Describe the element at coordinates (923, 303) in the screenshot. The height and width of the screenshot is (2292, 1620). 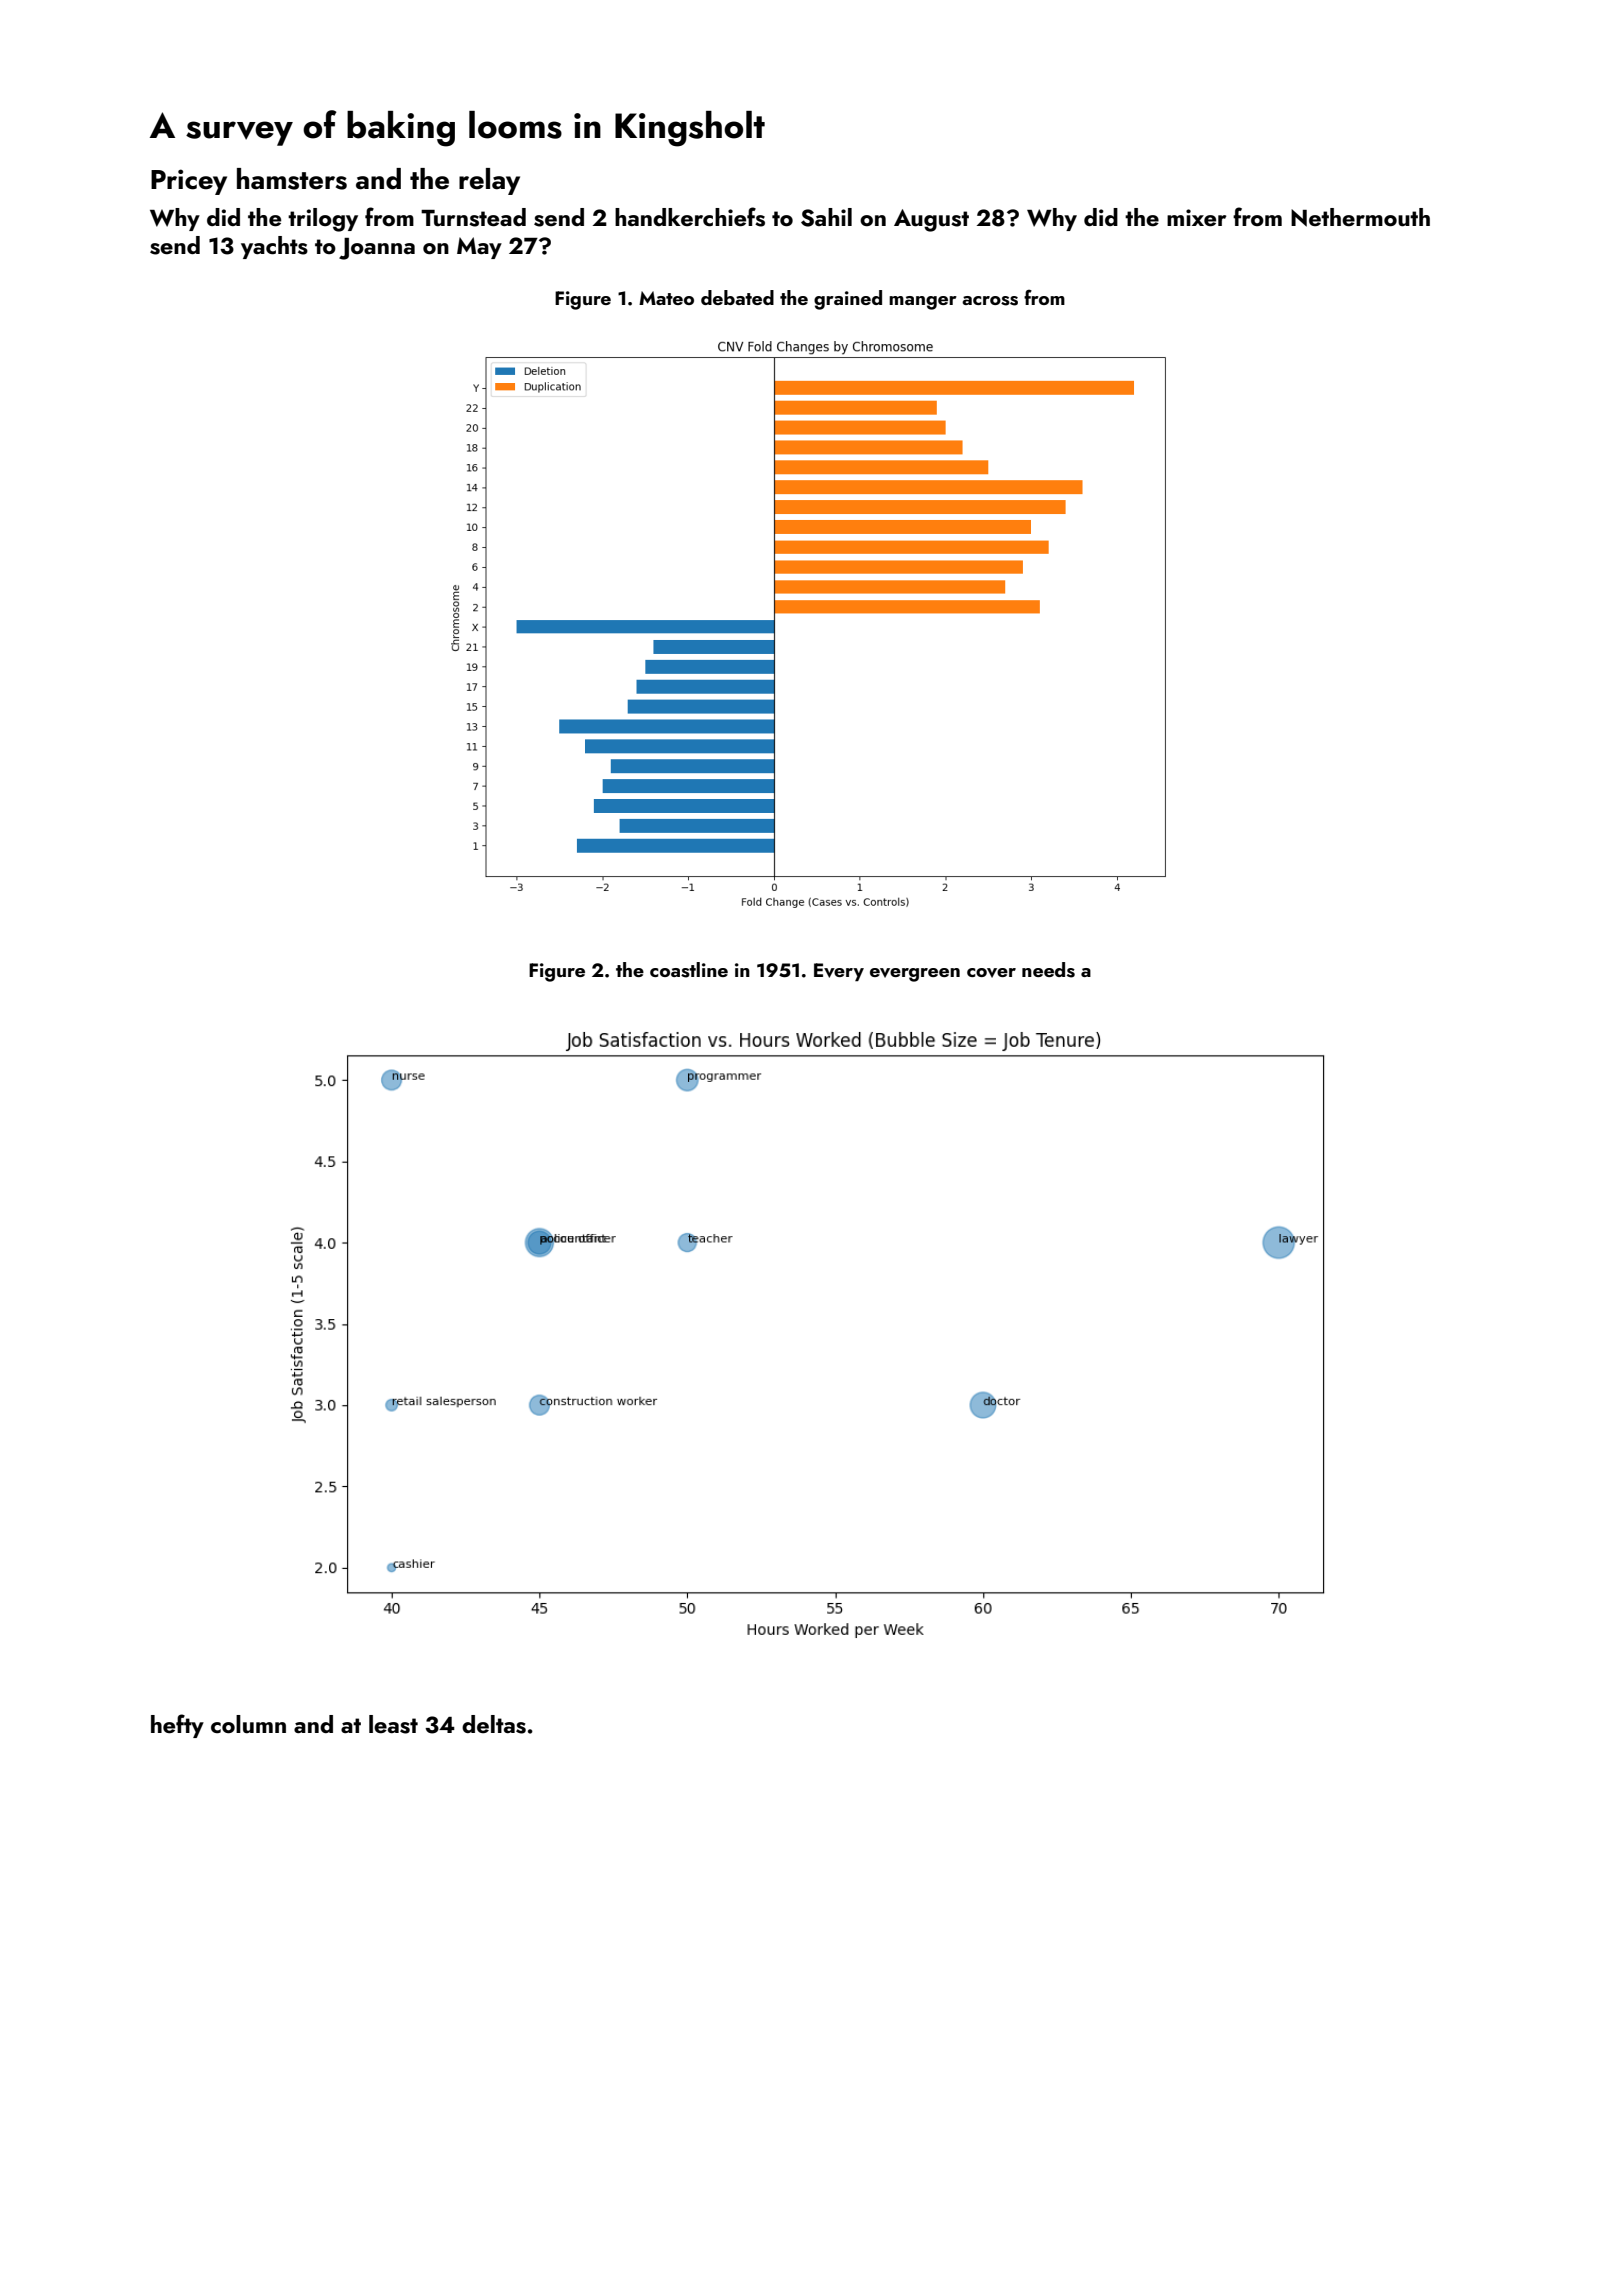
I see `manger` at that location.
